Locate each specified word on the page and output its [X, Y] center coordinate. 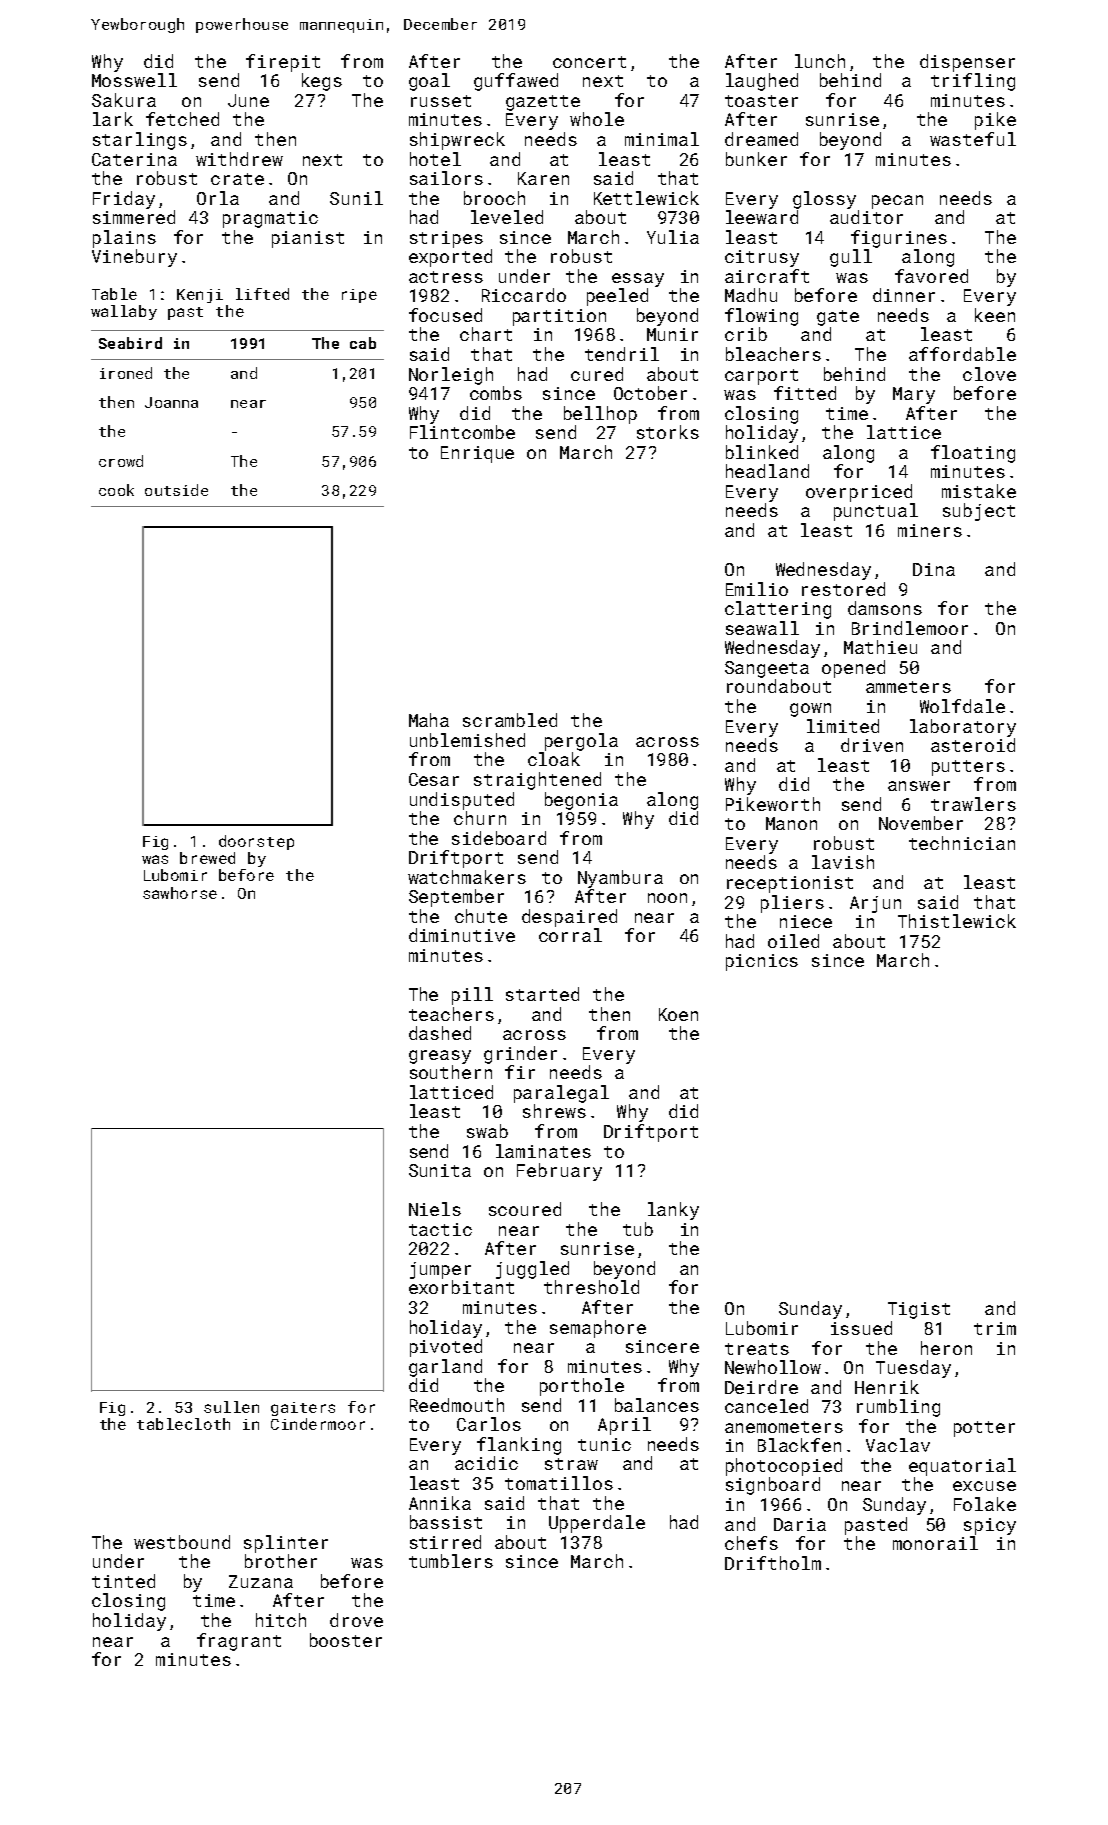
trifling [973, 82]
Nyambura [620, 879]
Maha [429, 720]
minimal [662, 139]
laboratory [963, 728]
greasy [440, 1057]
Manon [791, 823]
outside [176, 490]
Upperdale [597, 1524]
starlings [140, 141]
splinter [286, 1544]
